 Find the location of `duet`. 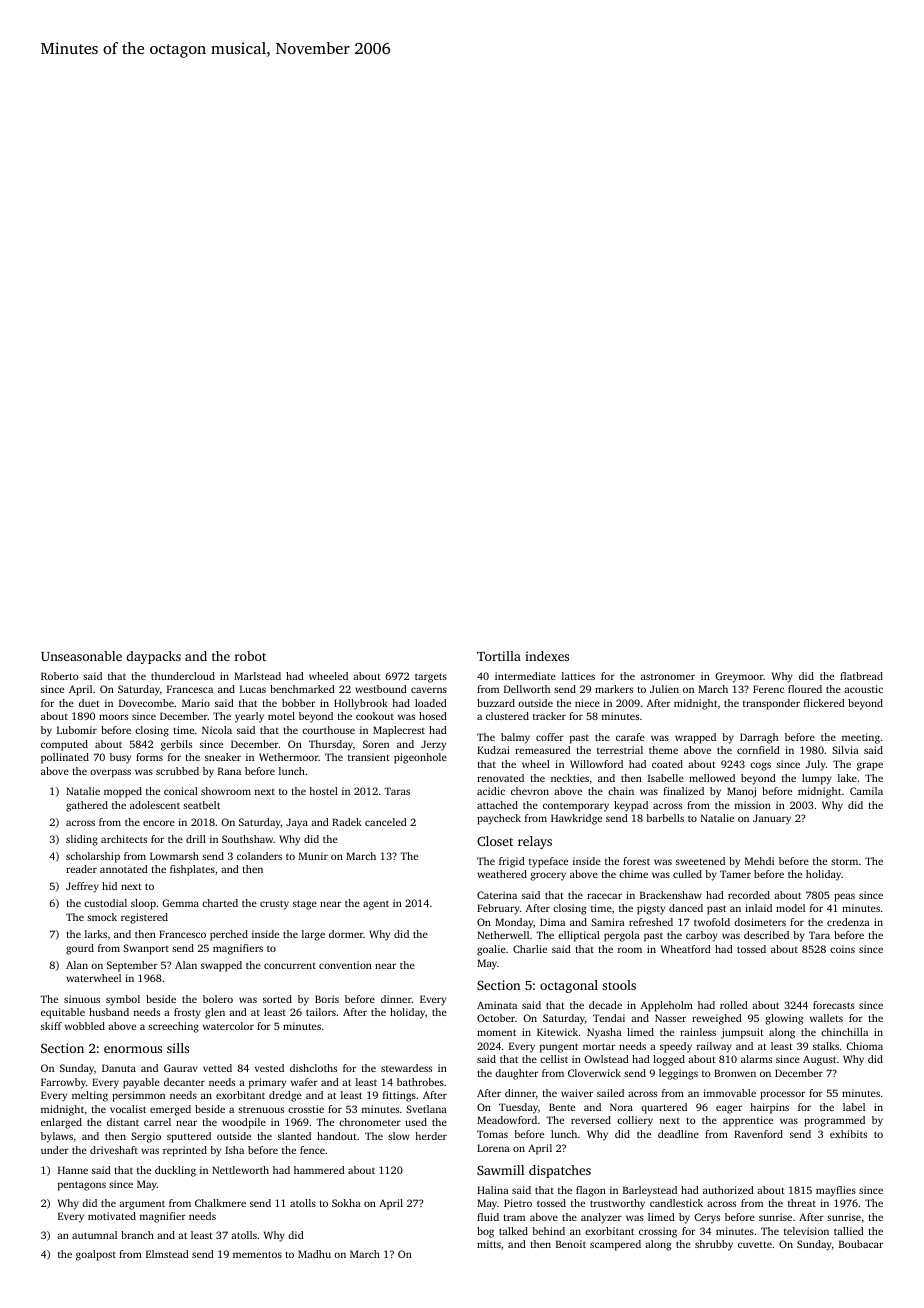

duet is located at coordinates (89, 703).
